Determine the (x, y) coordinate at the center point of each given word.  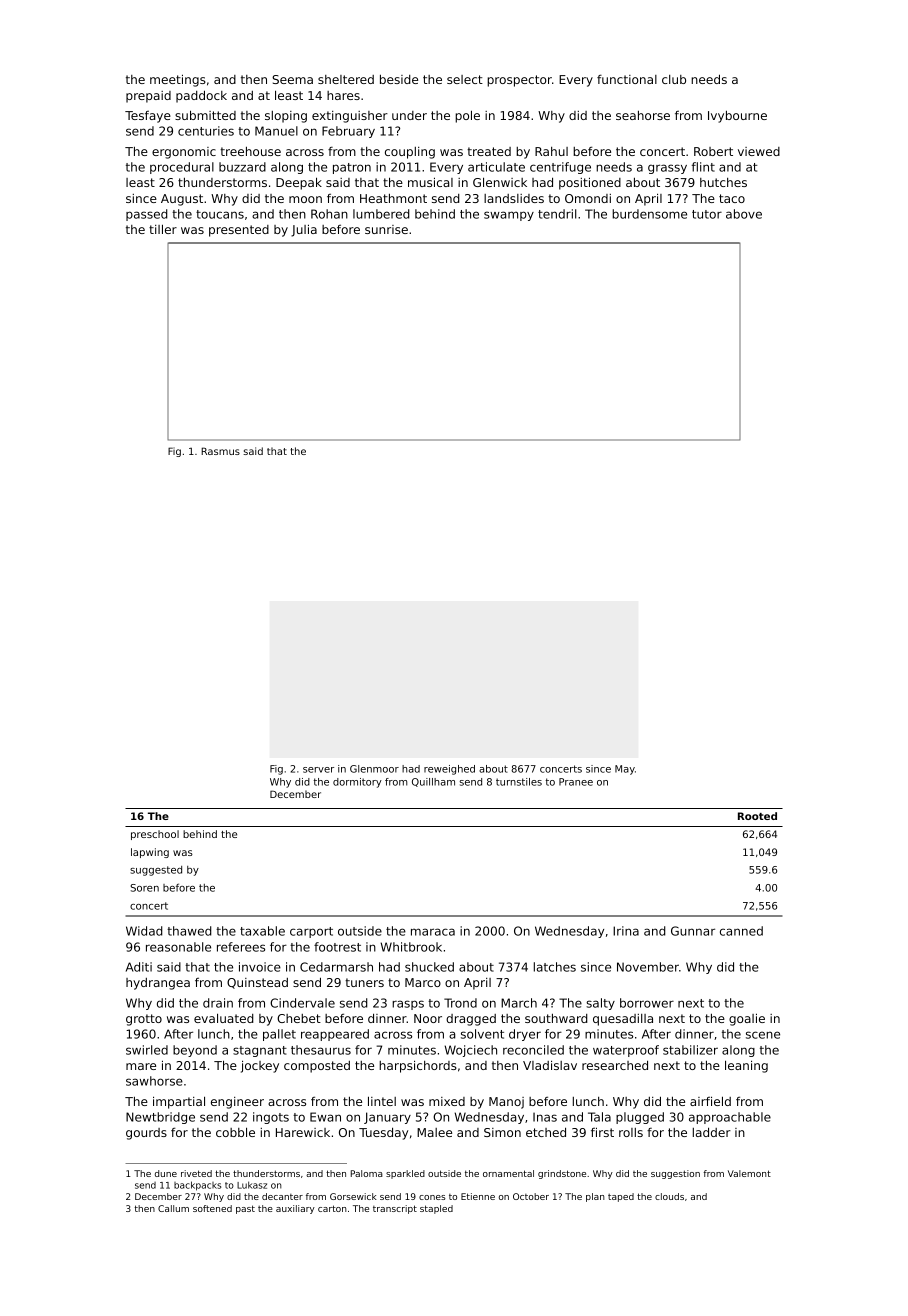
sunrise (386, 229)
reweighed (449, 770)
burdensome (649, 214)
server (318, 770)
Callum (173, 1208)
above (744, 214)
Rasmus (220, 451)
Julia (304, 230)
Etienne (478, 1196)
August (182, 200)
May (625, 770)
